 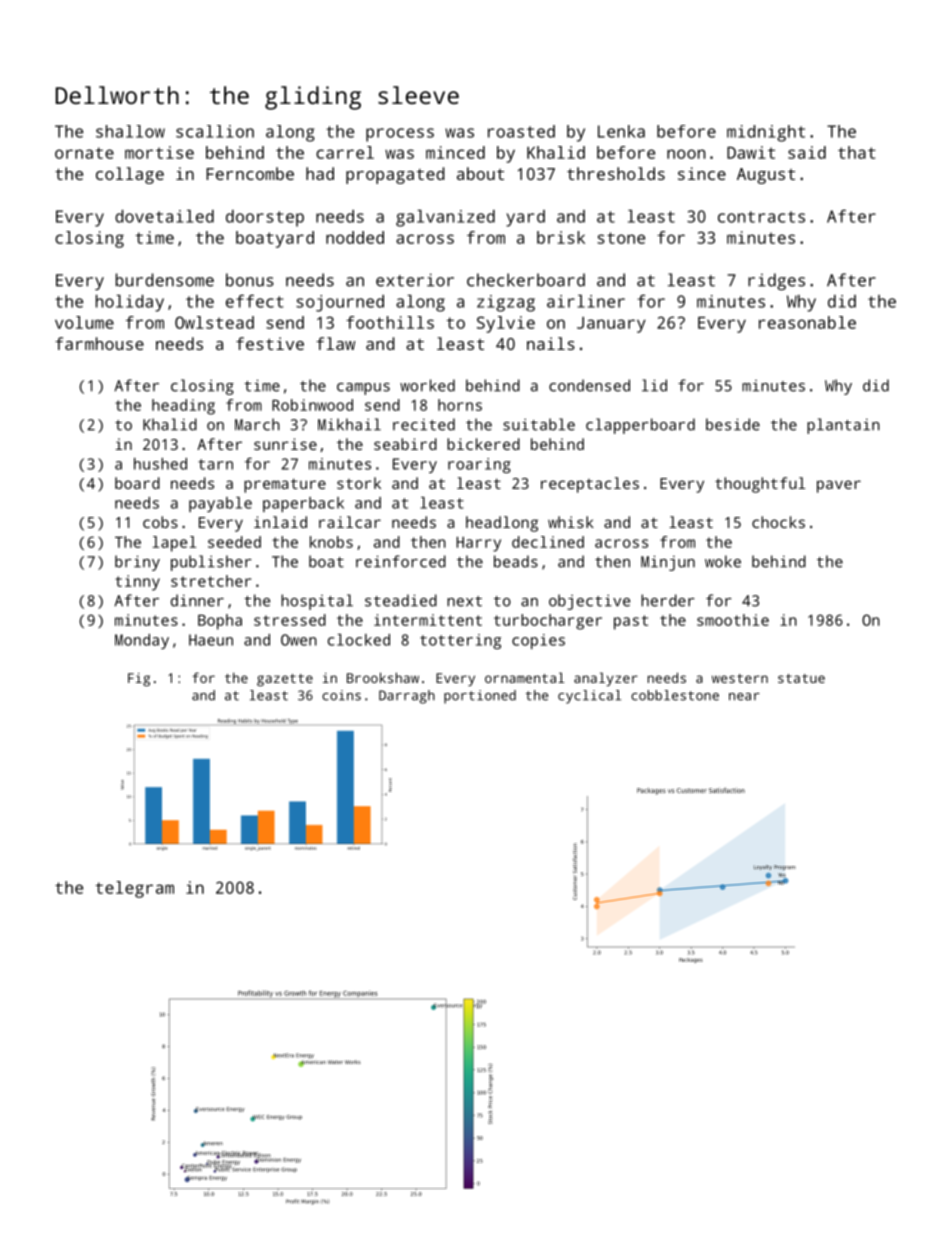 I want to click on beside, so click(x=733, y=424).
